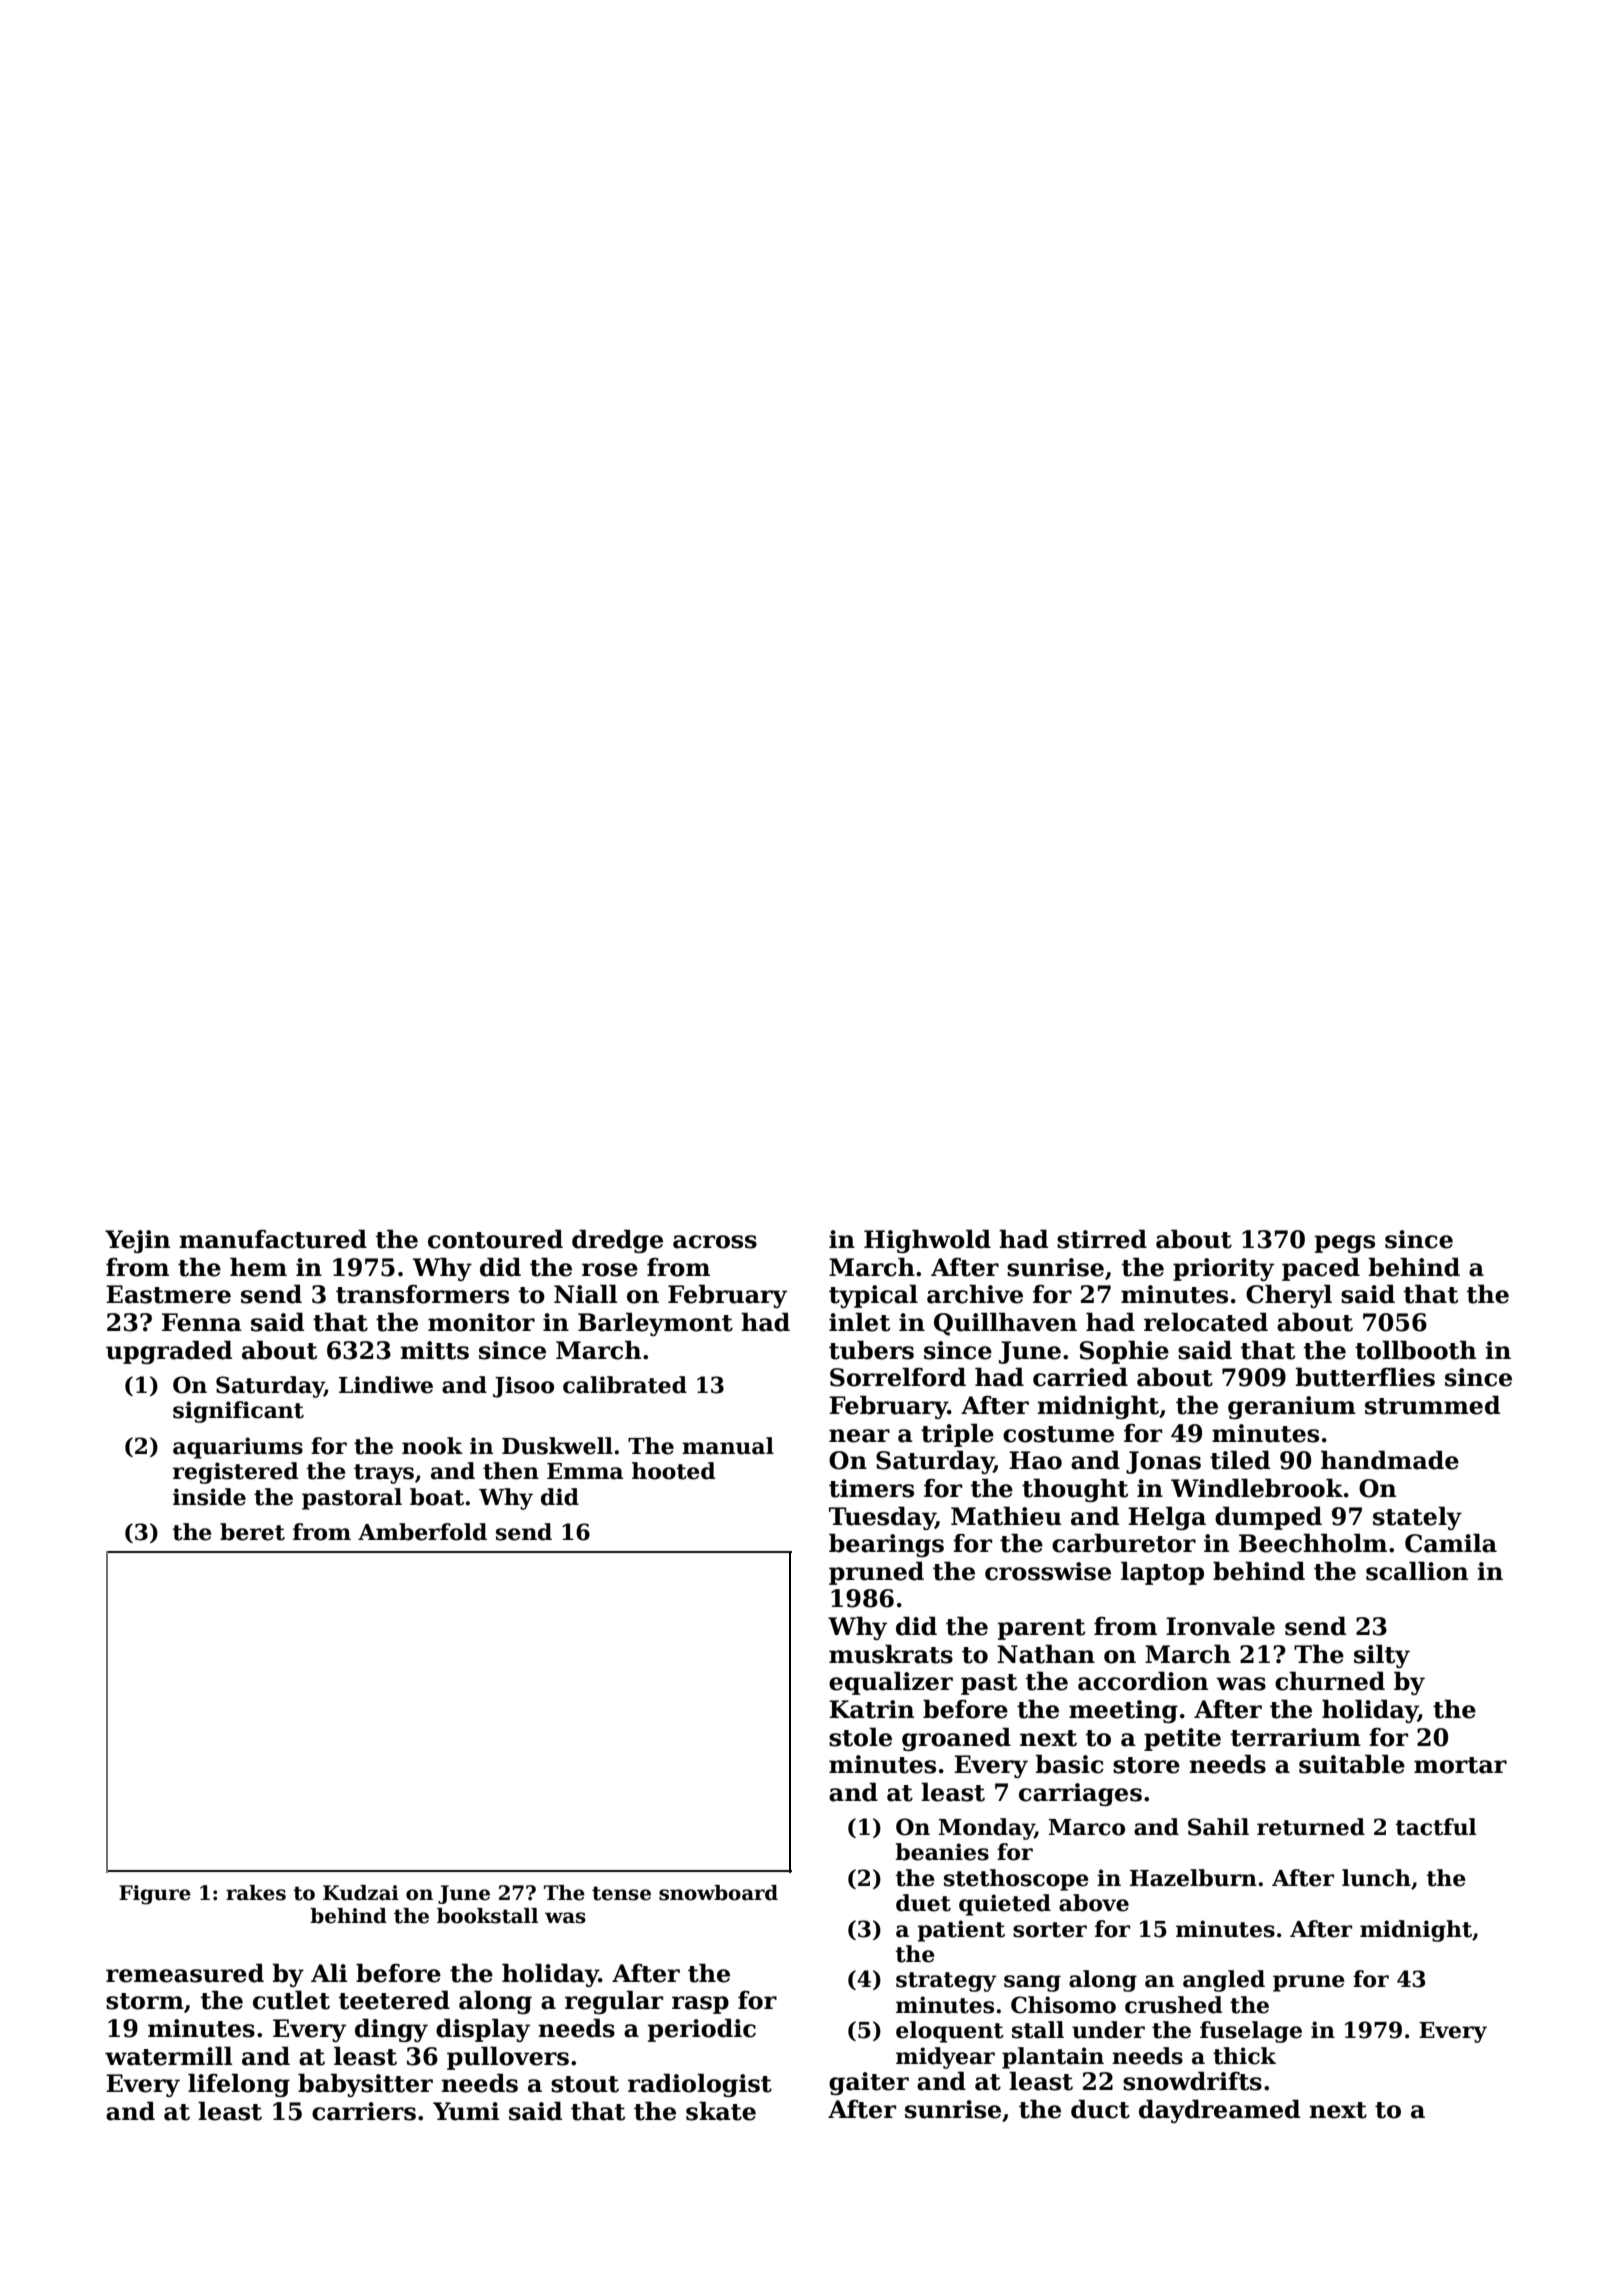 The width and height of the screenshot is (1620, 2292). Describe the element at coordinates (871, 1488) in the screenshot. I see `timers` at that location.
